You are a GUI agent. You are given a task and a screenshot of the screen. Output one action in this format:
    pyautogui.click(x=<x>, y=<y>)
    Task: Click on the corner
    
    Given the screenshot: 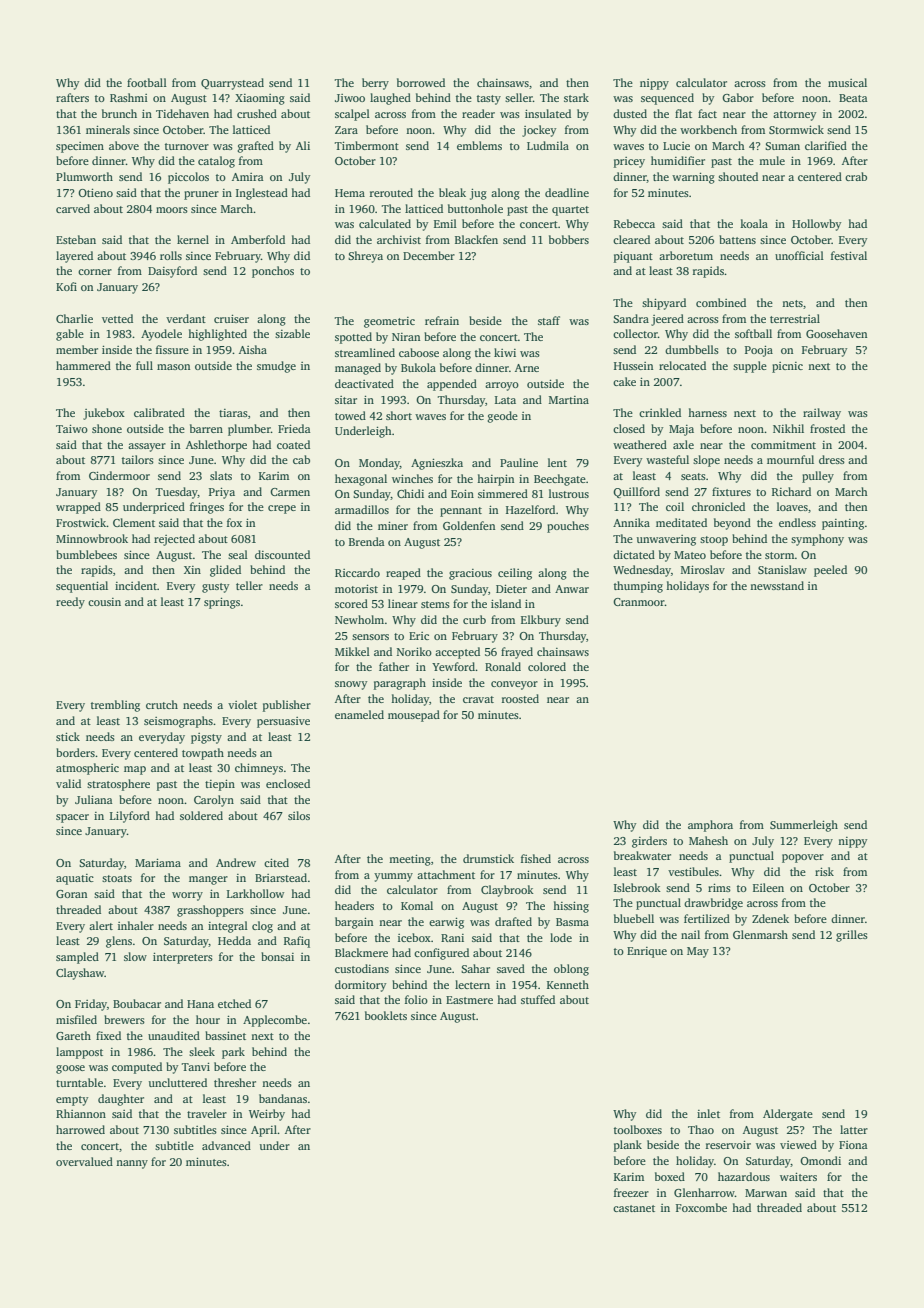 What is the action you would take?
    pyautogui.click(x=95, y=272)
